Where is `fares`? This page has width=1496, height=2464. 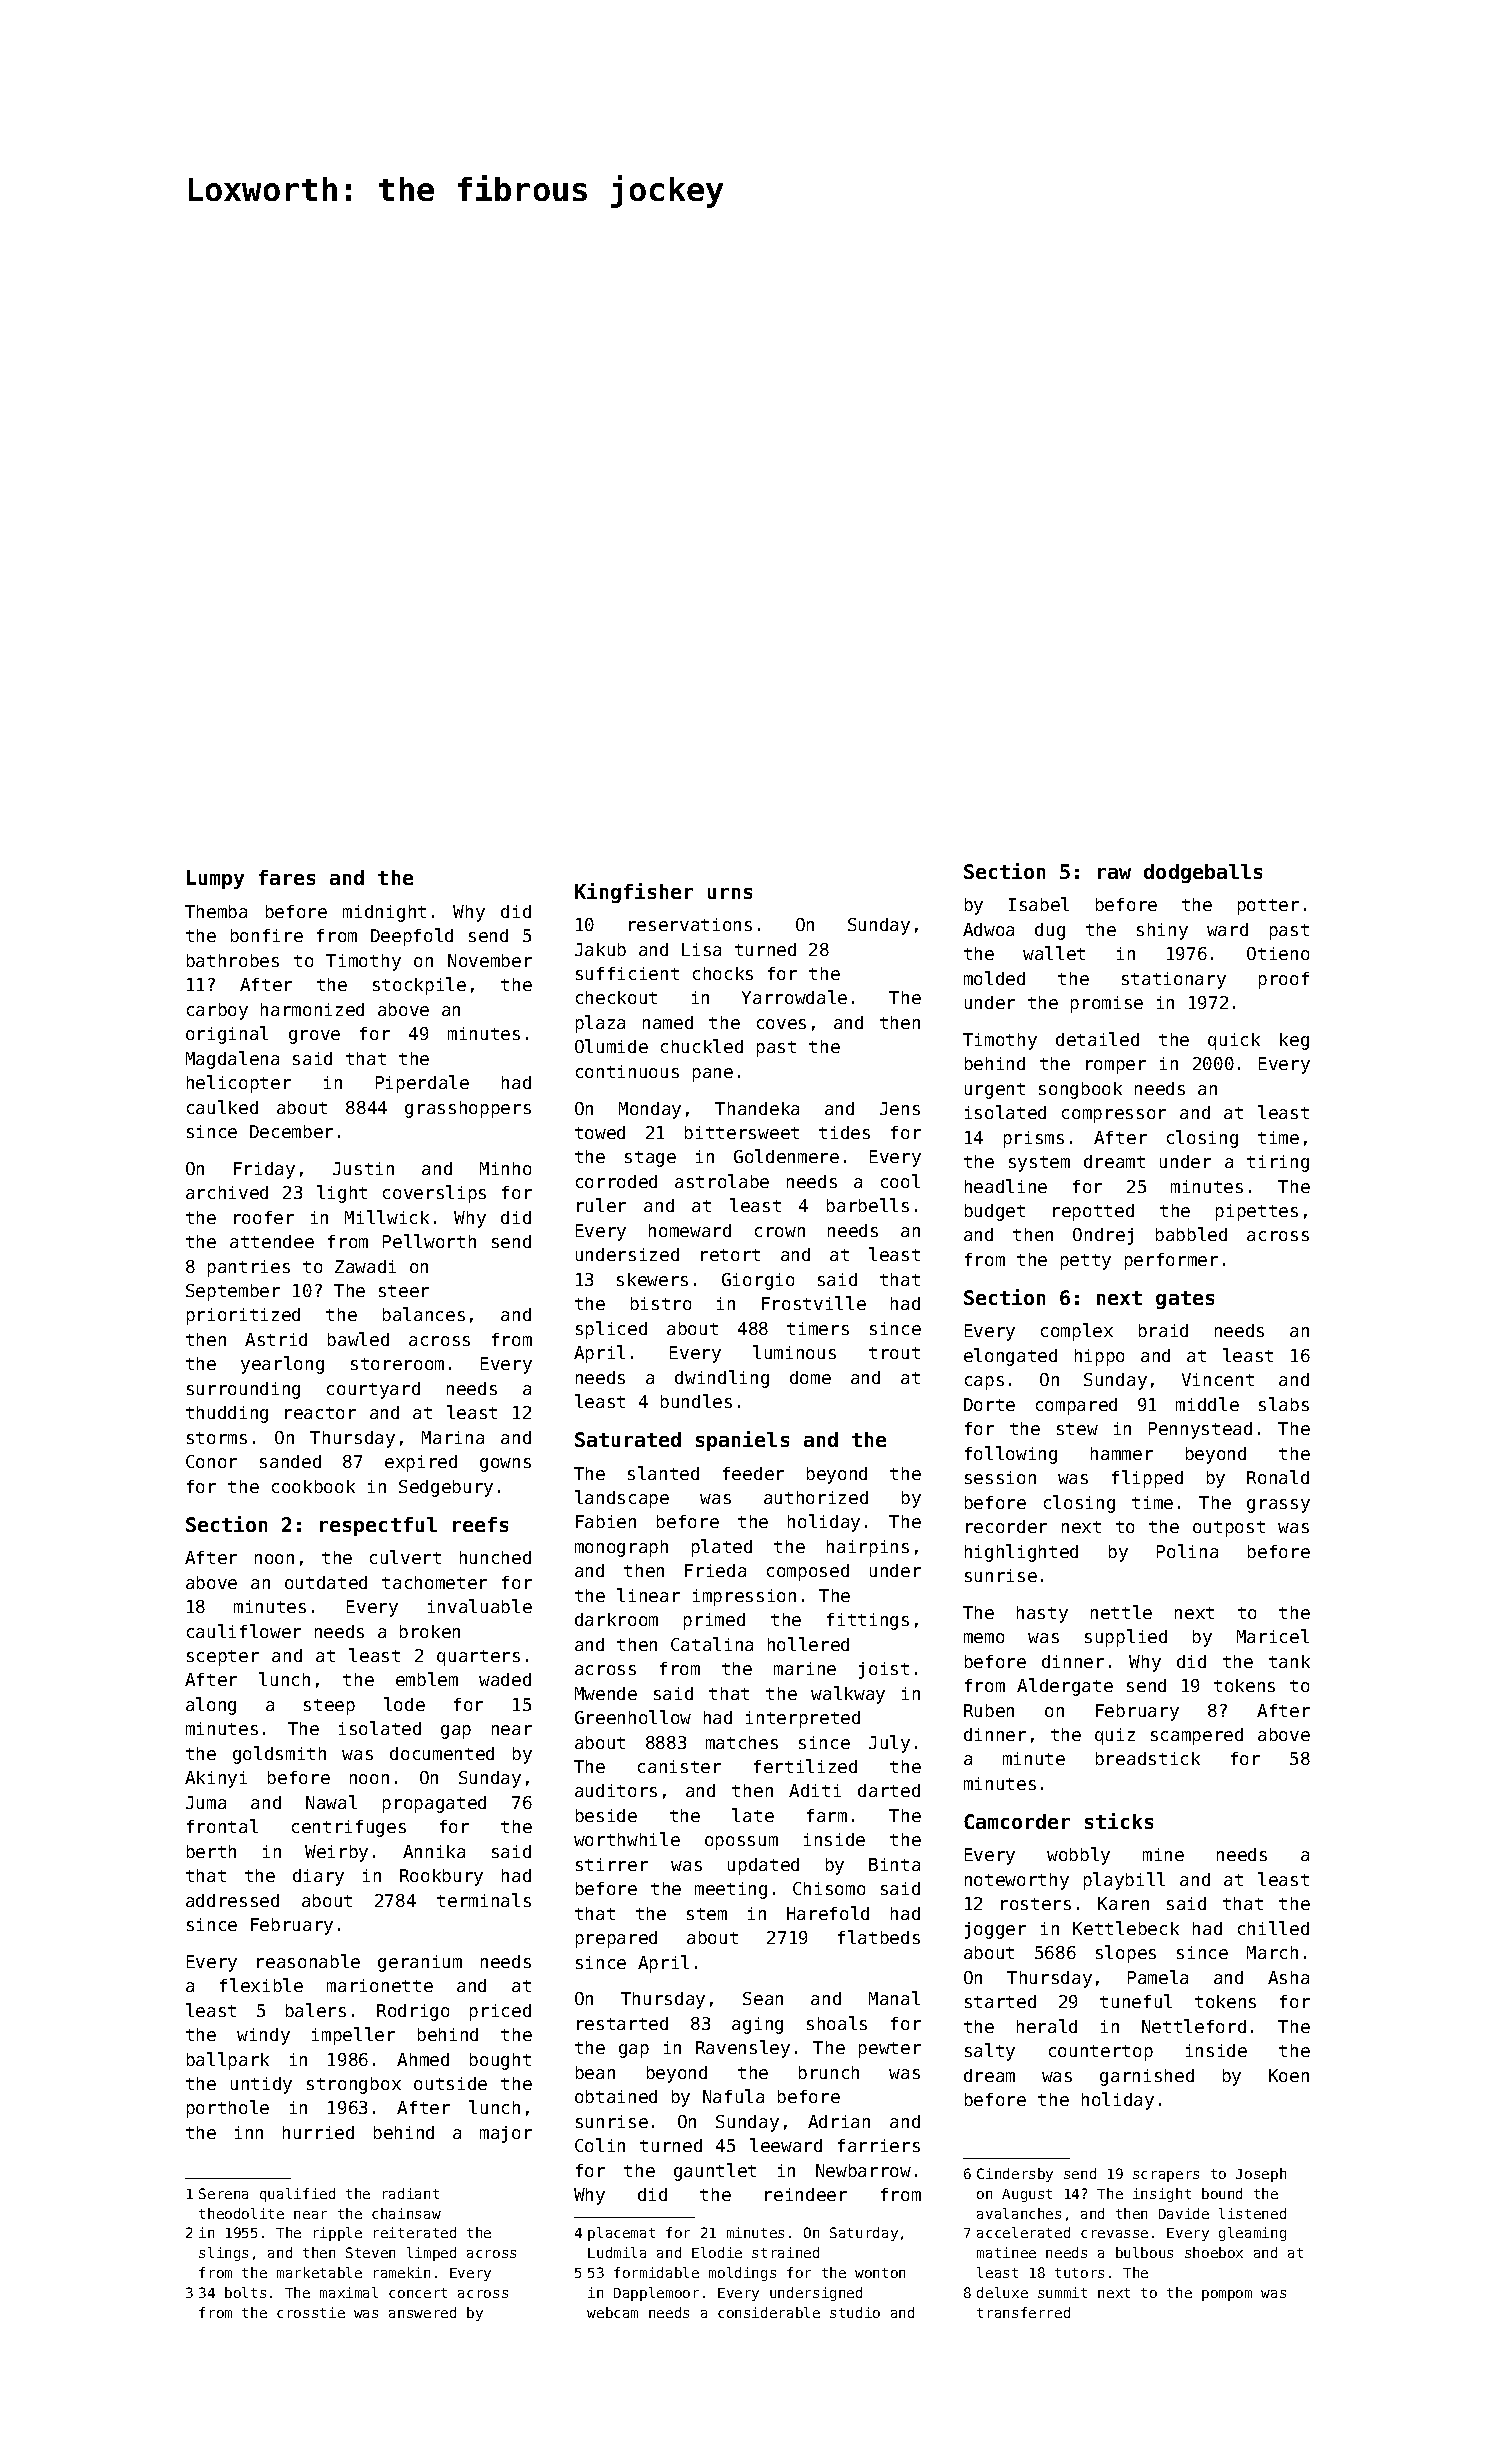 fares is located at coordinates (287, 877).
